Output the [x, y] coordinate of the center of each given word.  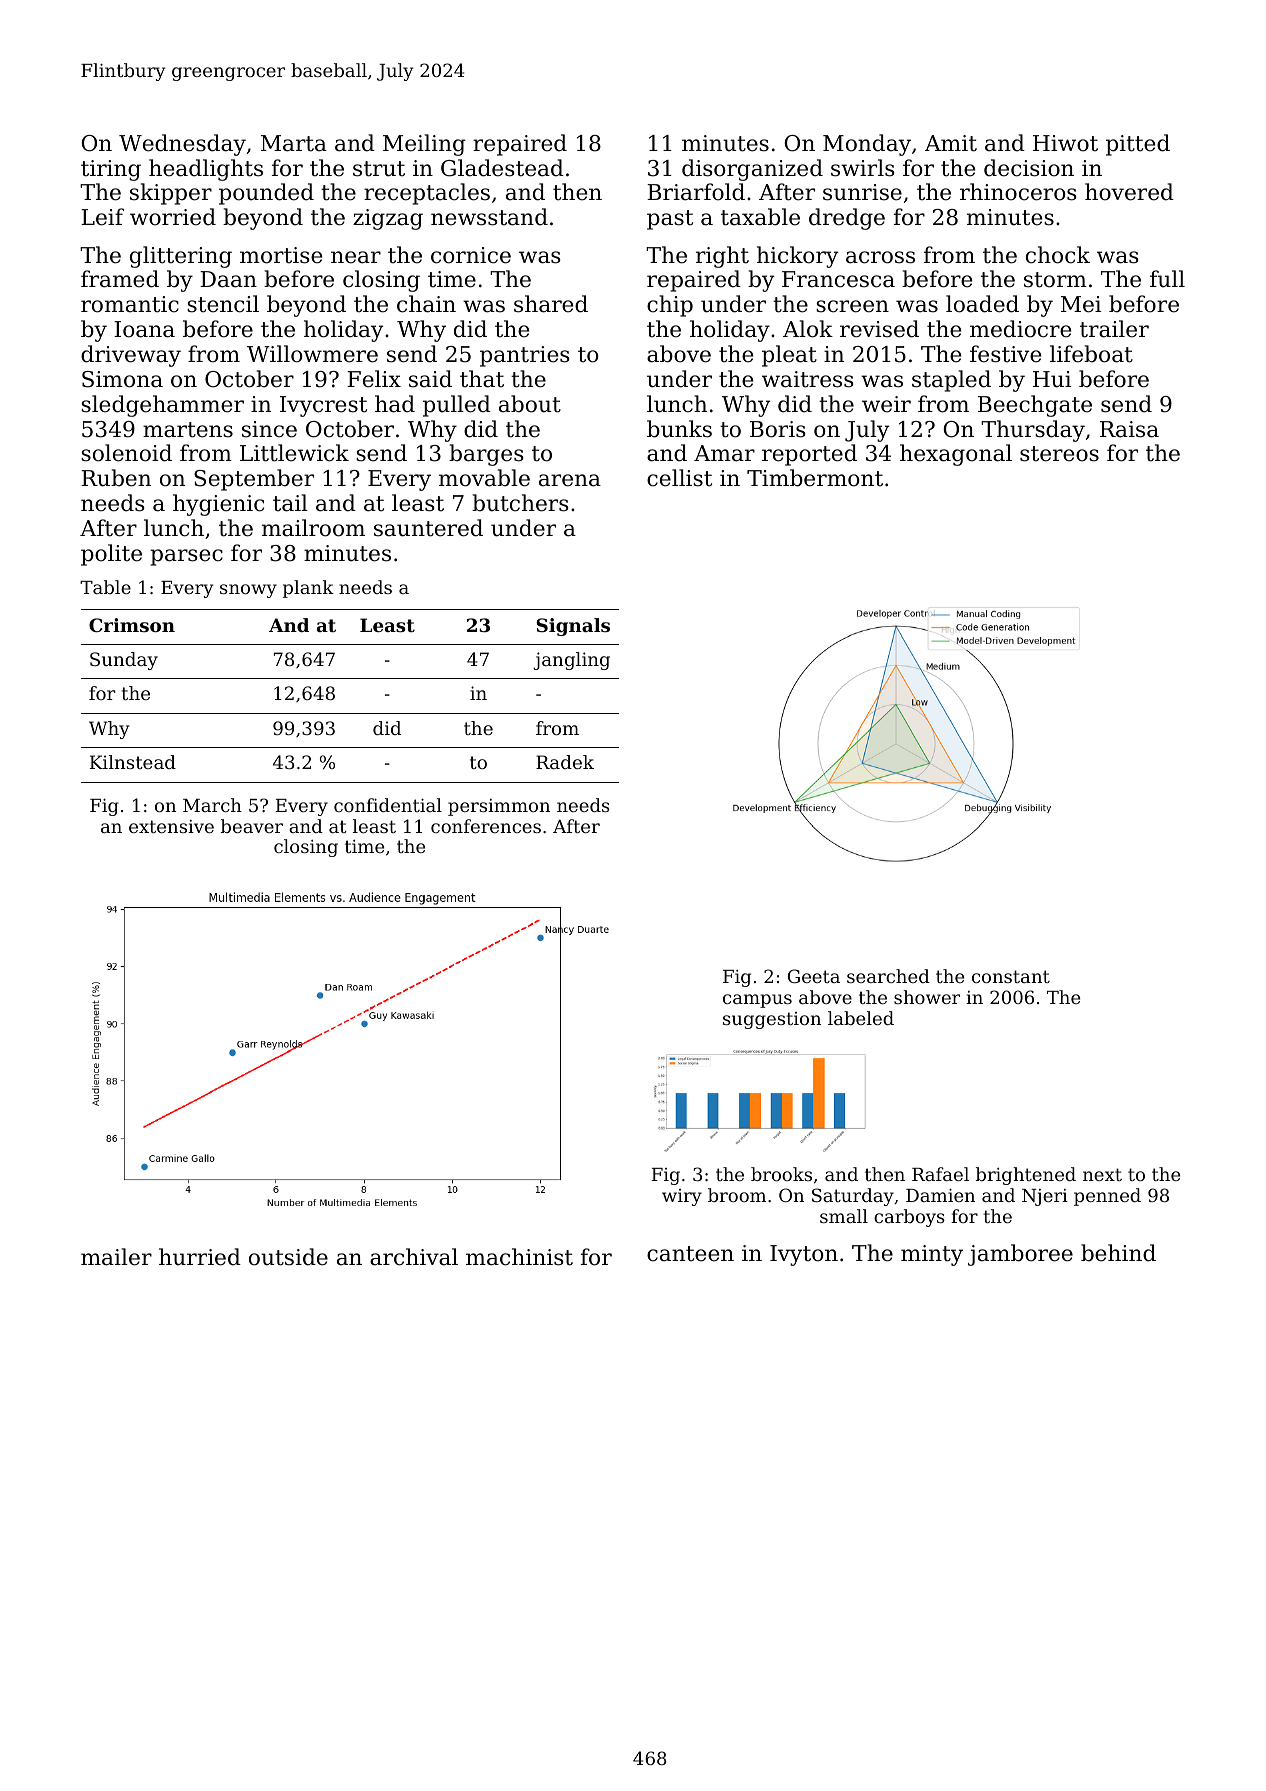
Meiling [424, 145]
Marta [294, 143]
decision [1029, 168]
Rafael [940, 1174]
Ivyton [804, 1255]
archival [414, 1257]
